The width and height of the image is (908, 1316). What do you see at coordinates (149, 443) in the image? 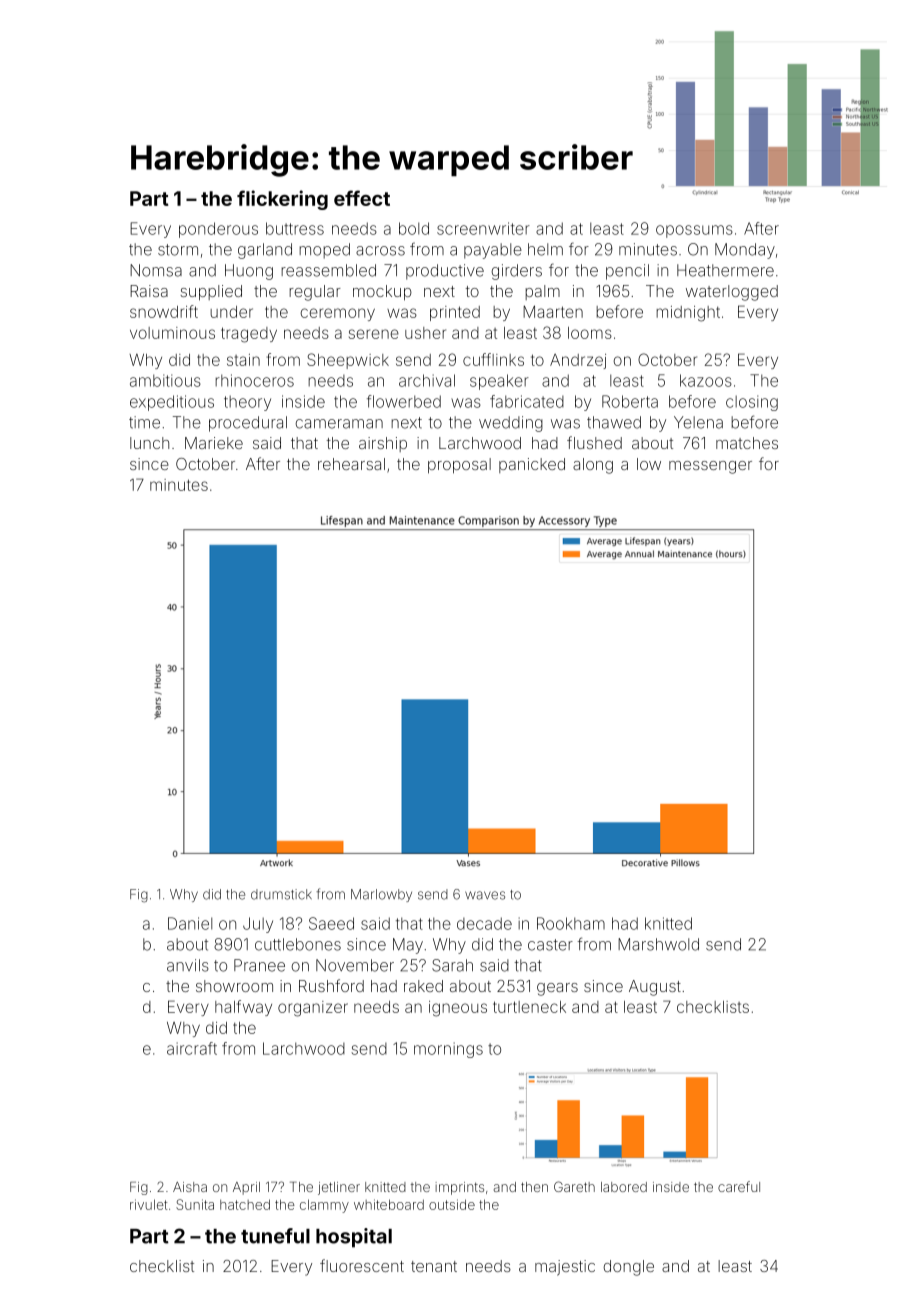
I see `lunch` at bounding box center [149, 443].
